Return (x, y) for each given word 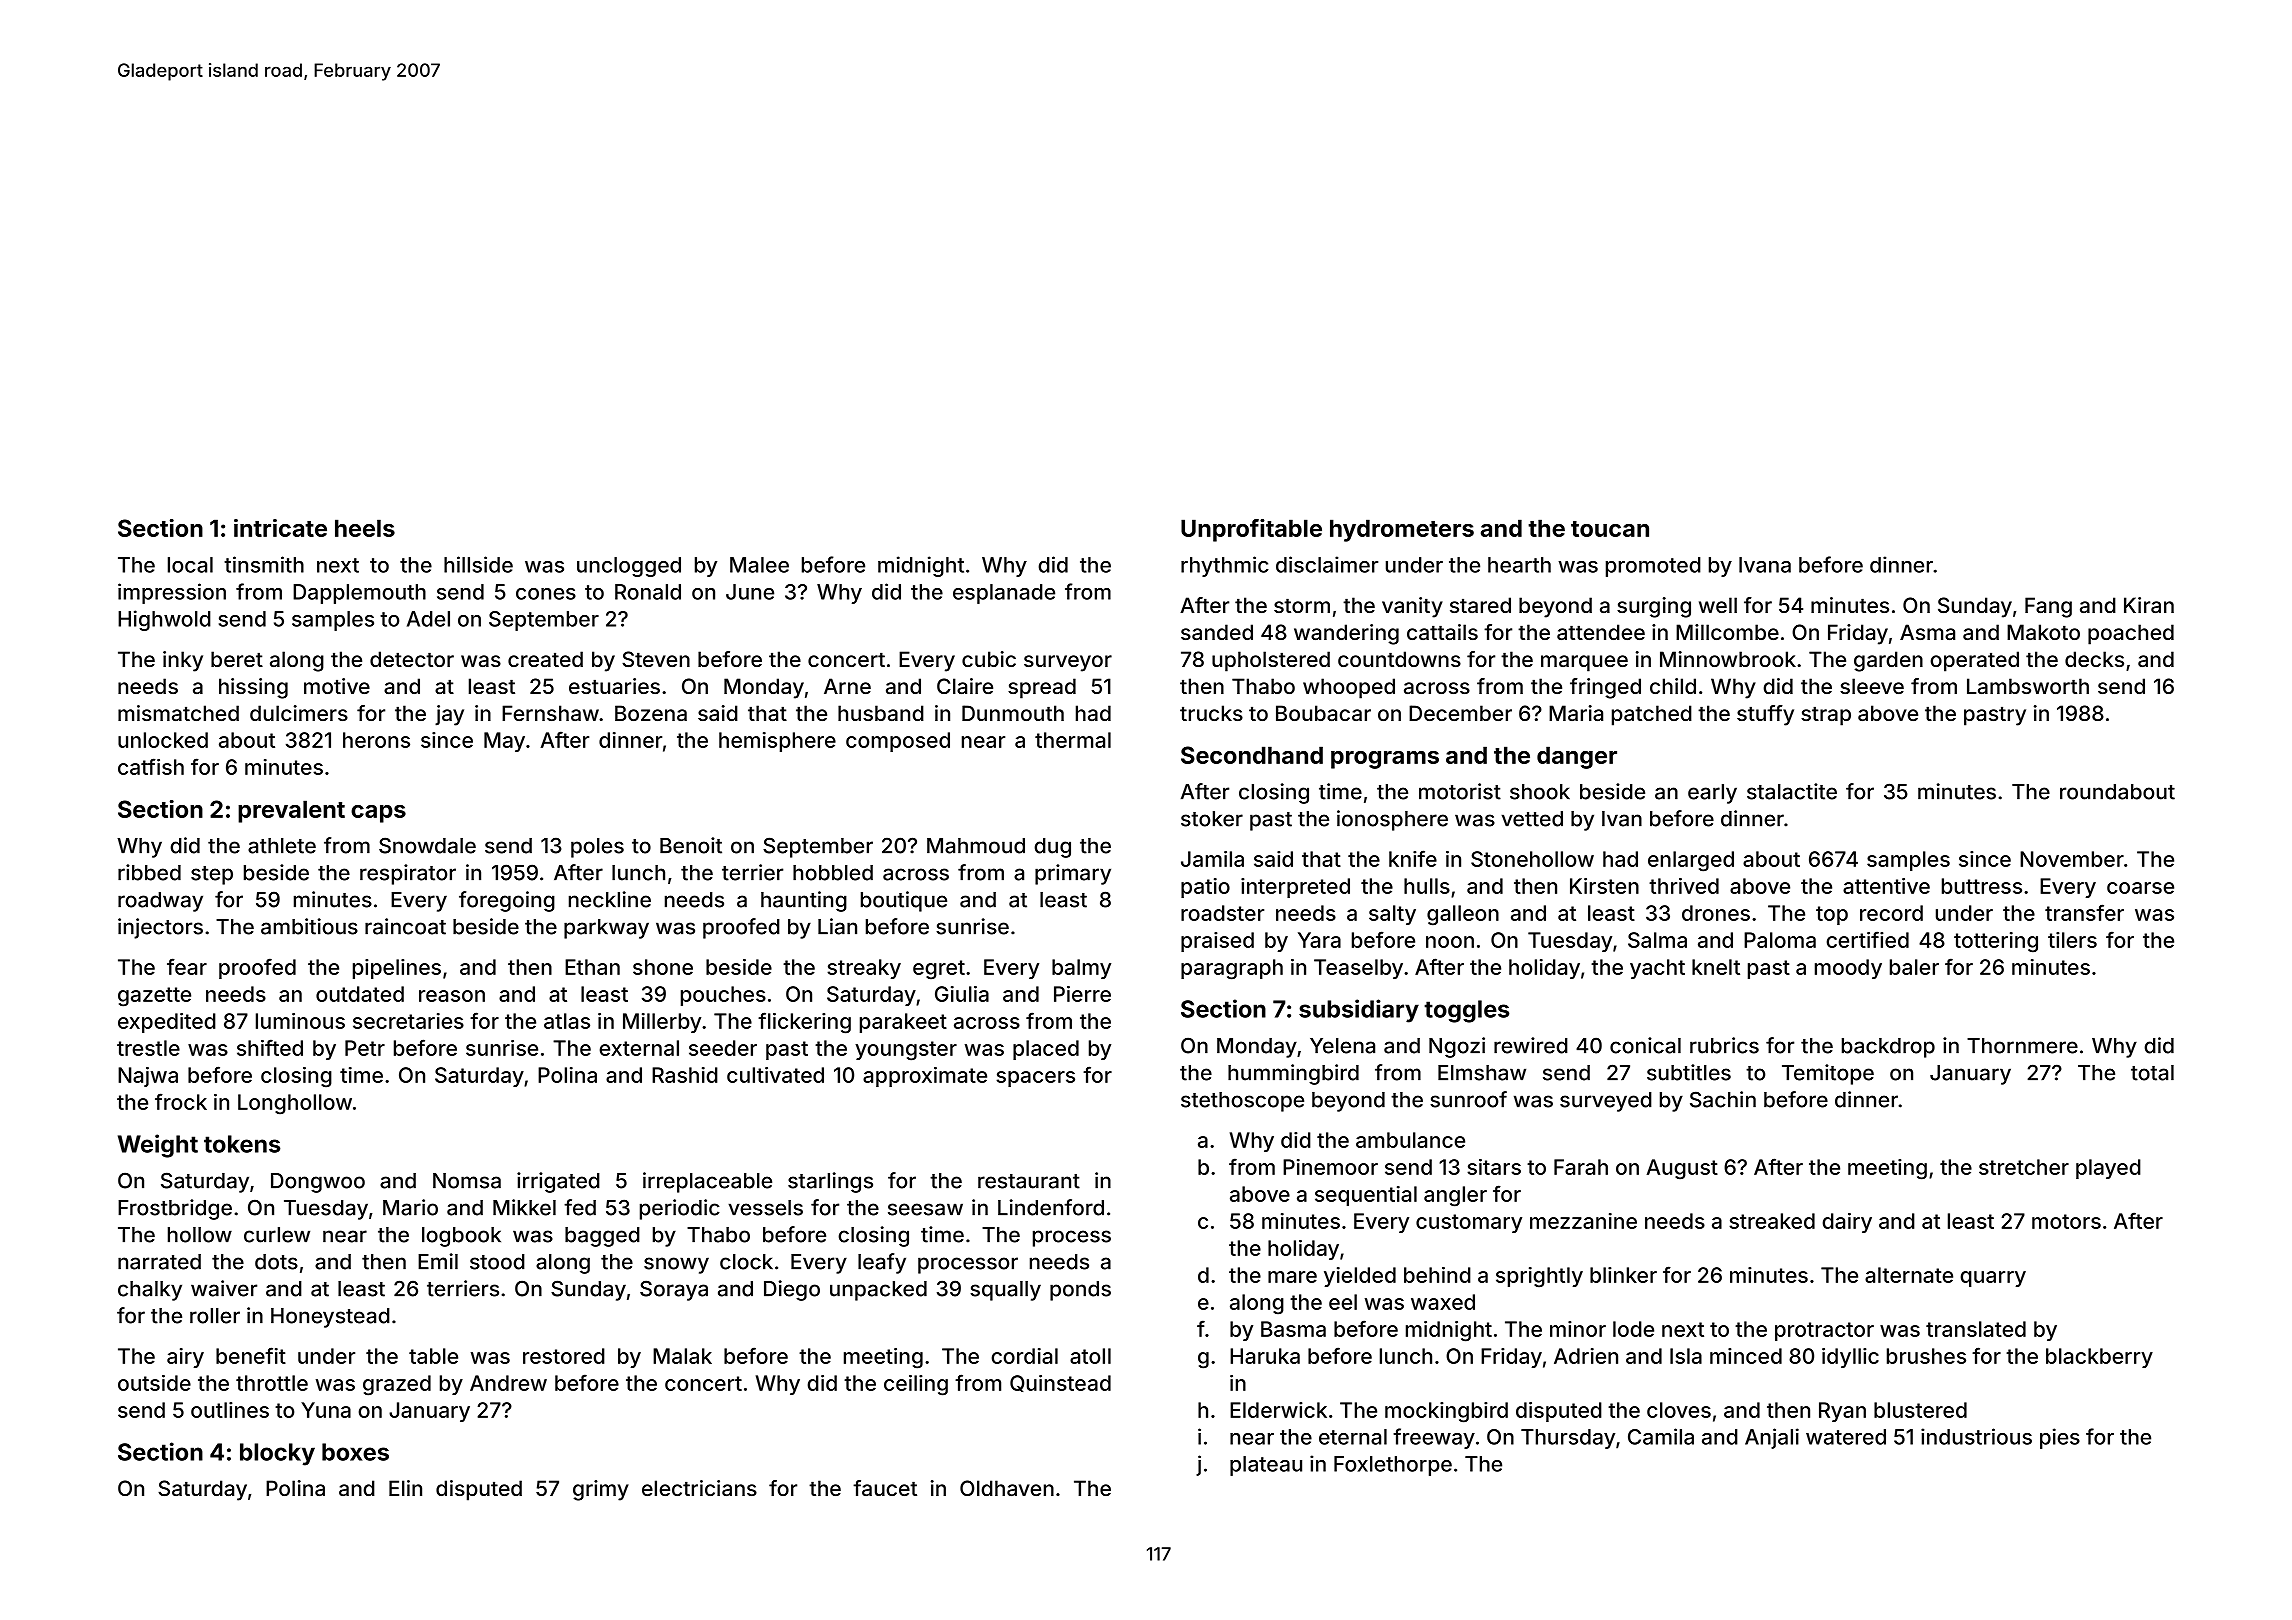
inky (183, 661)
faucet (885, 1488)
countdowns (1399, 659)
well (1718, 605)
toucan (1610, 529)
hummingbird (1293, 1074)
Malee (759, 565)
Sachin (1723, 1099)
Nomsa (467, 1181)
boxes (355, 1452)
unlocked (163, 740)
